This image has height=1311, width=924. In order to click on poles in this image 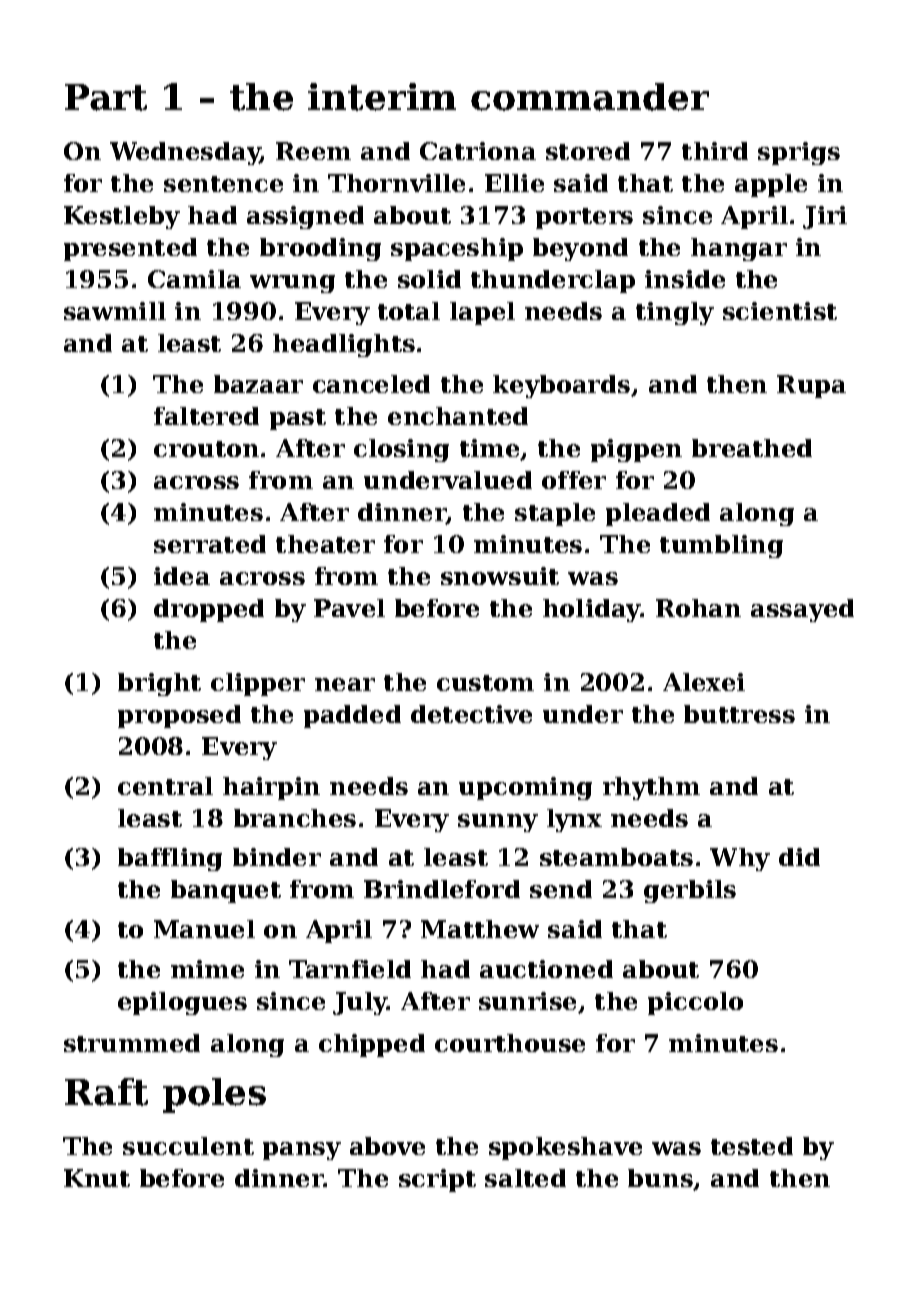, I will do `click(214, 1095)`.
